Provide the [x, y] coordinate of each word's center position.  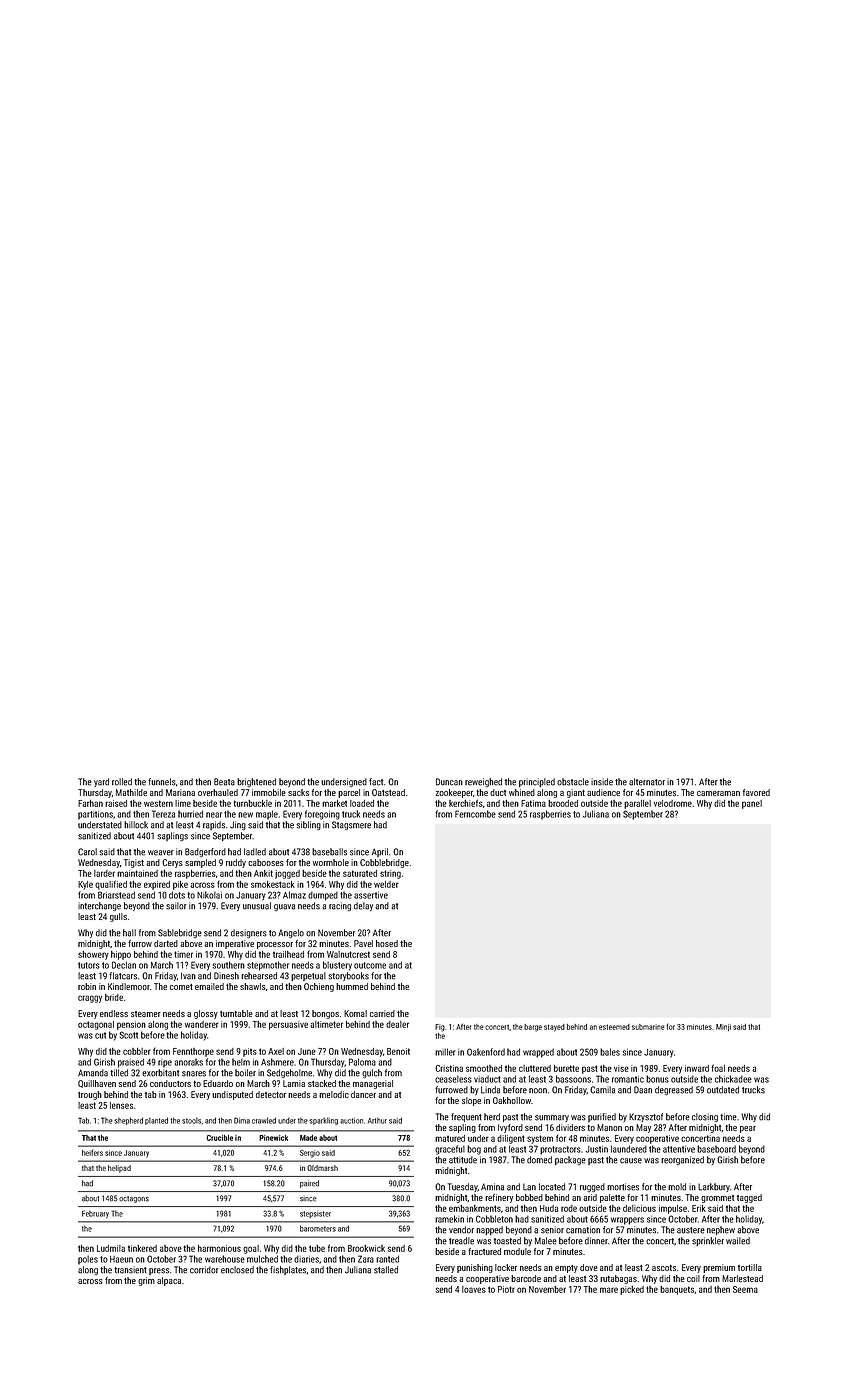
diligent [511, 1139]
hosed [387, 943]
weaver [161, 853]
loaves [474, 1289]
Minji [723, 1027]
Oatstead [388, 792]
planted [156, 1121]
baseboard [716, 1149]
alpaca [169, 1281]
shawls [253, 986]
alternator [647, 782]
